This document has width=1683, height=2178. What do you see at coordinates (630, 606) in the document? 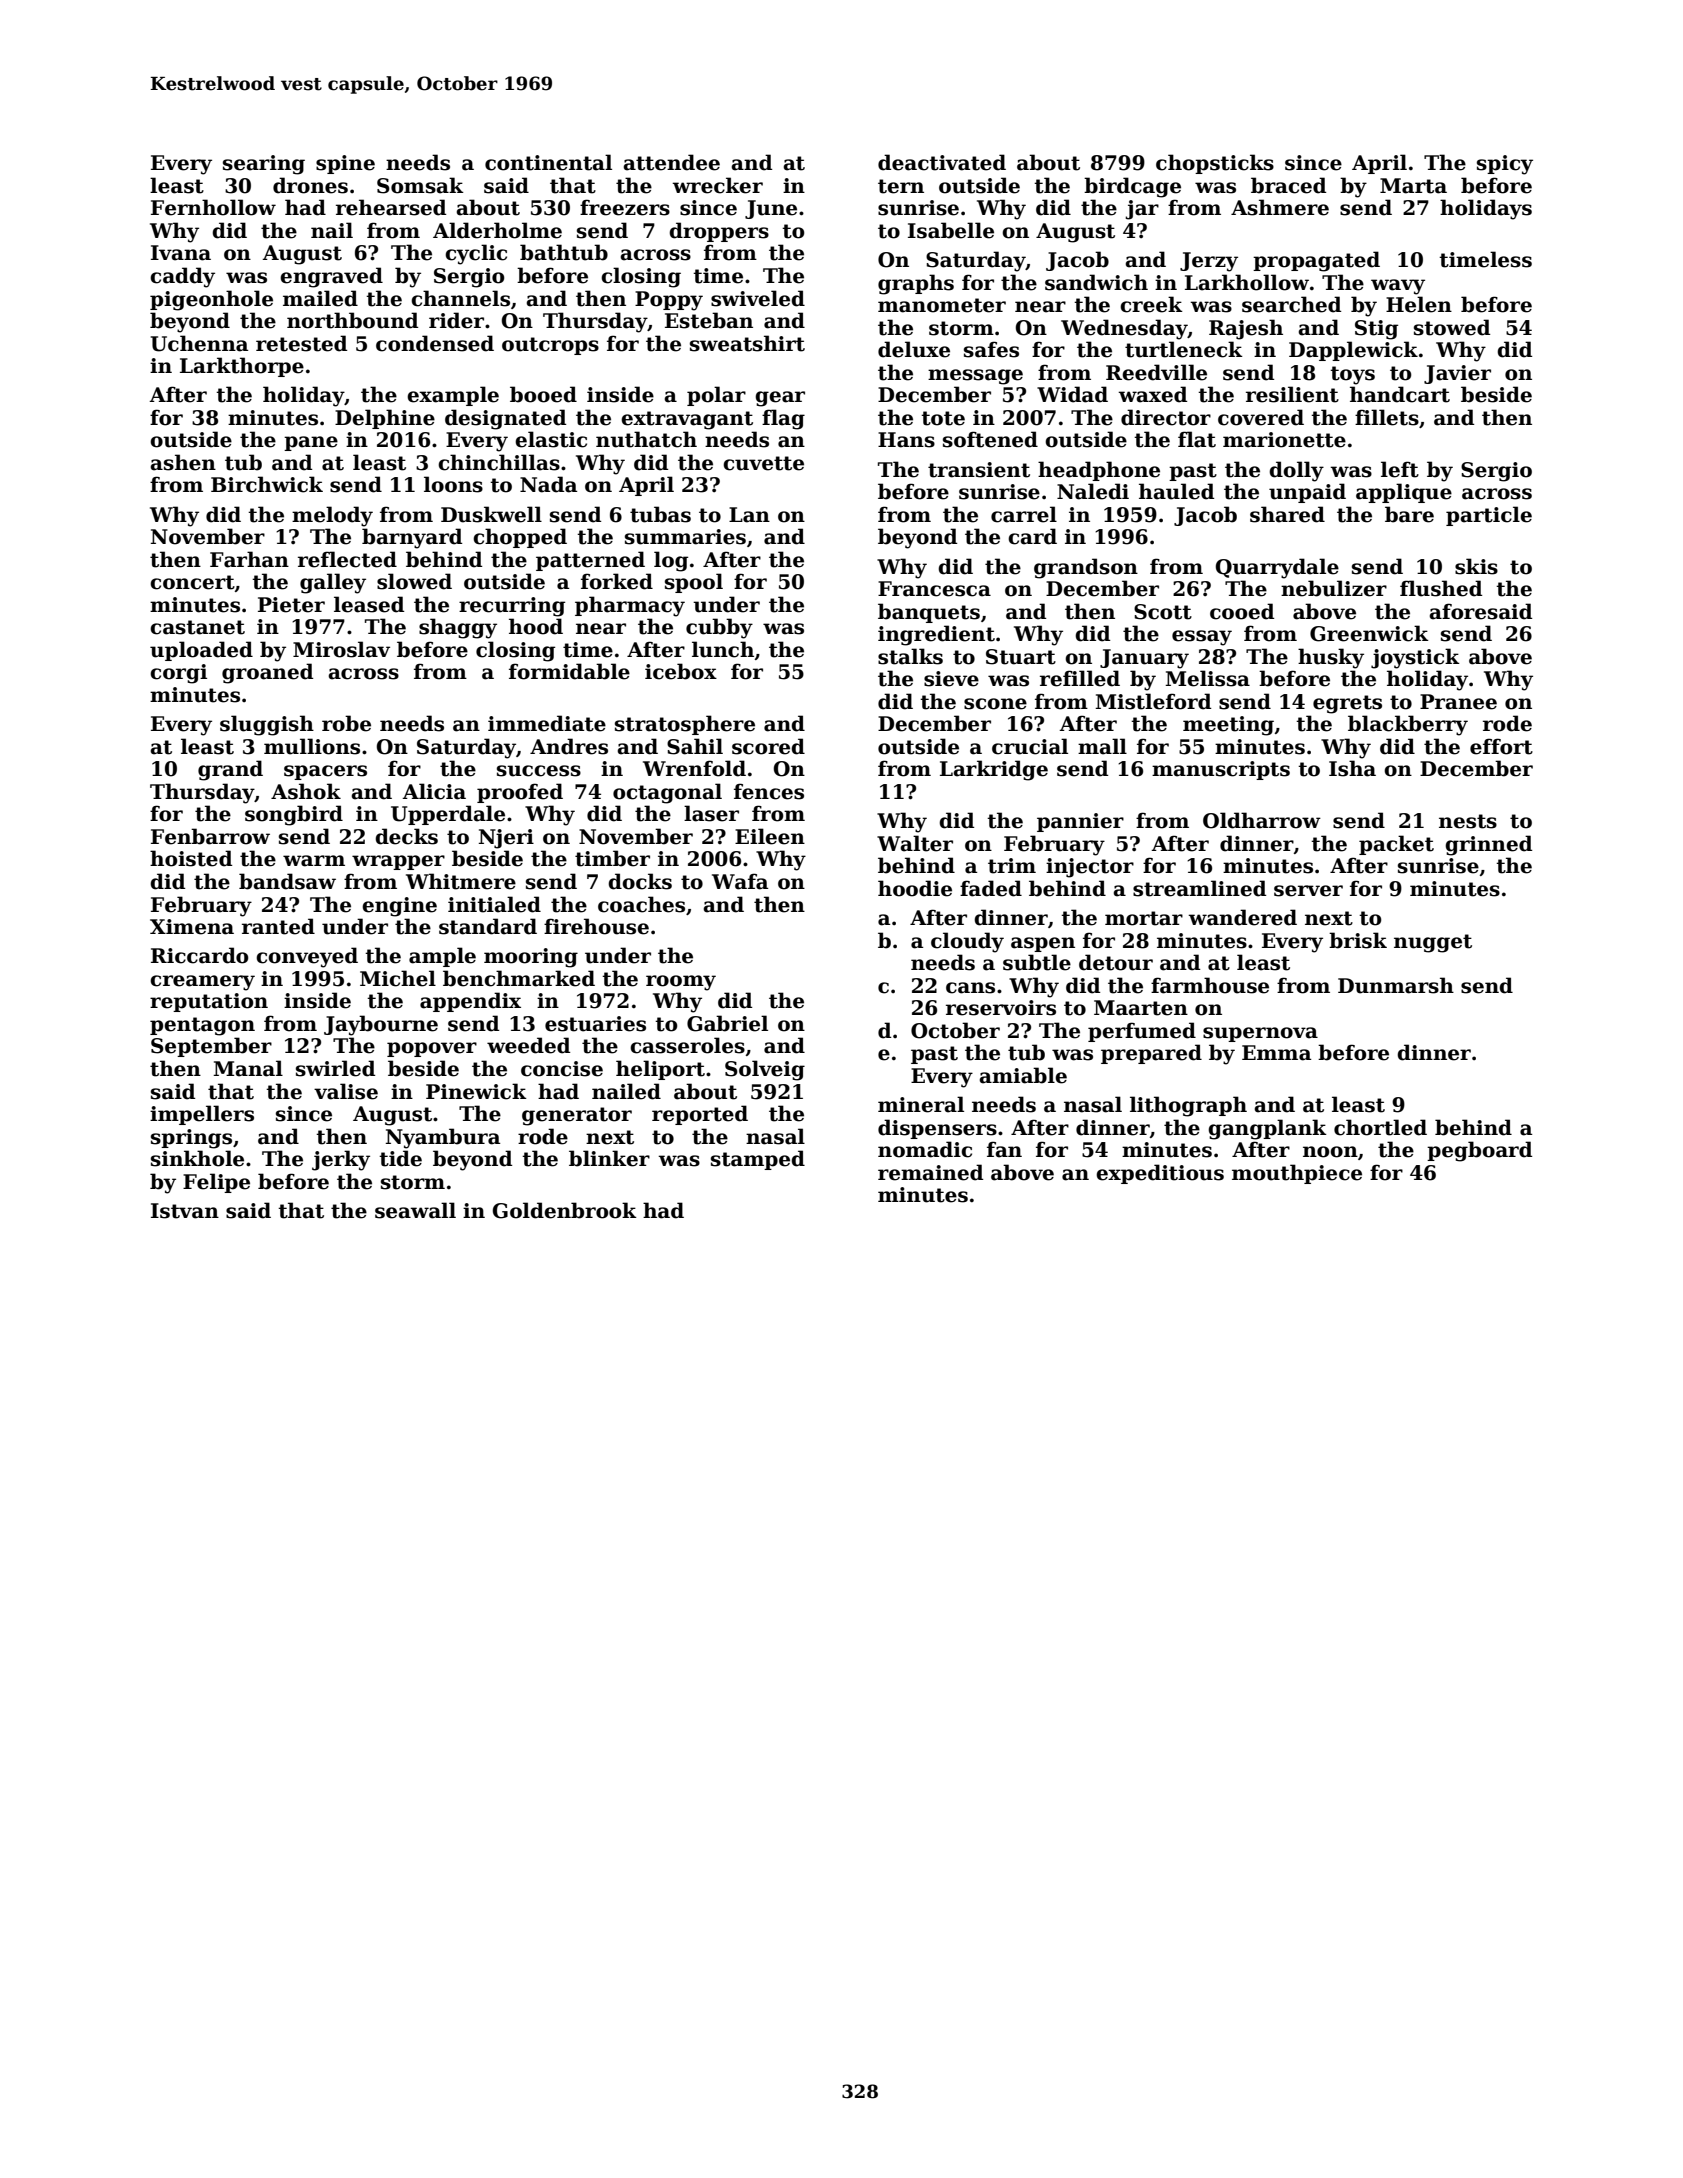
I see `pharmacy` at bounding box center [630, 606].
